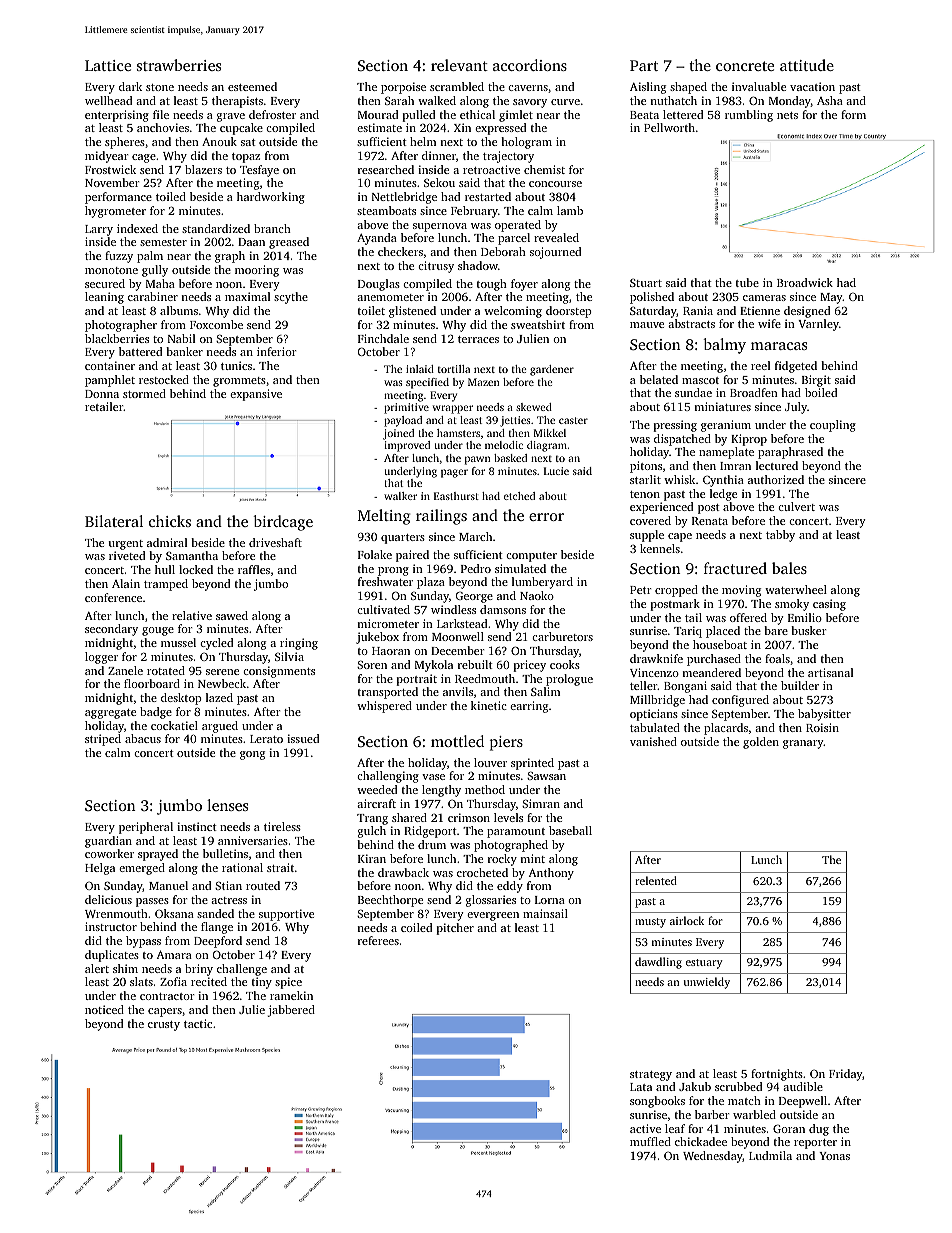  Describe the element at coordinates (403, 88) in the page. I see `porpoise` at that location.
